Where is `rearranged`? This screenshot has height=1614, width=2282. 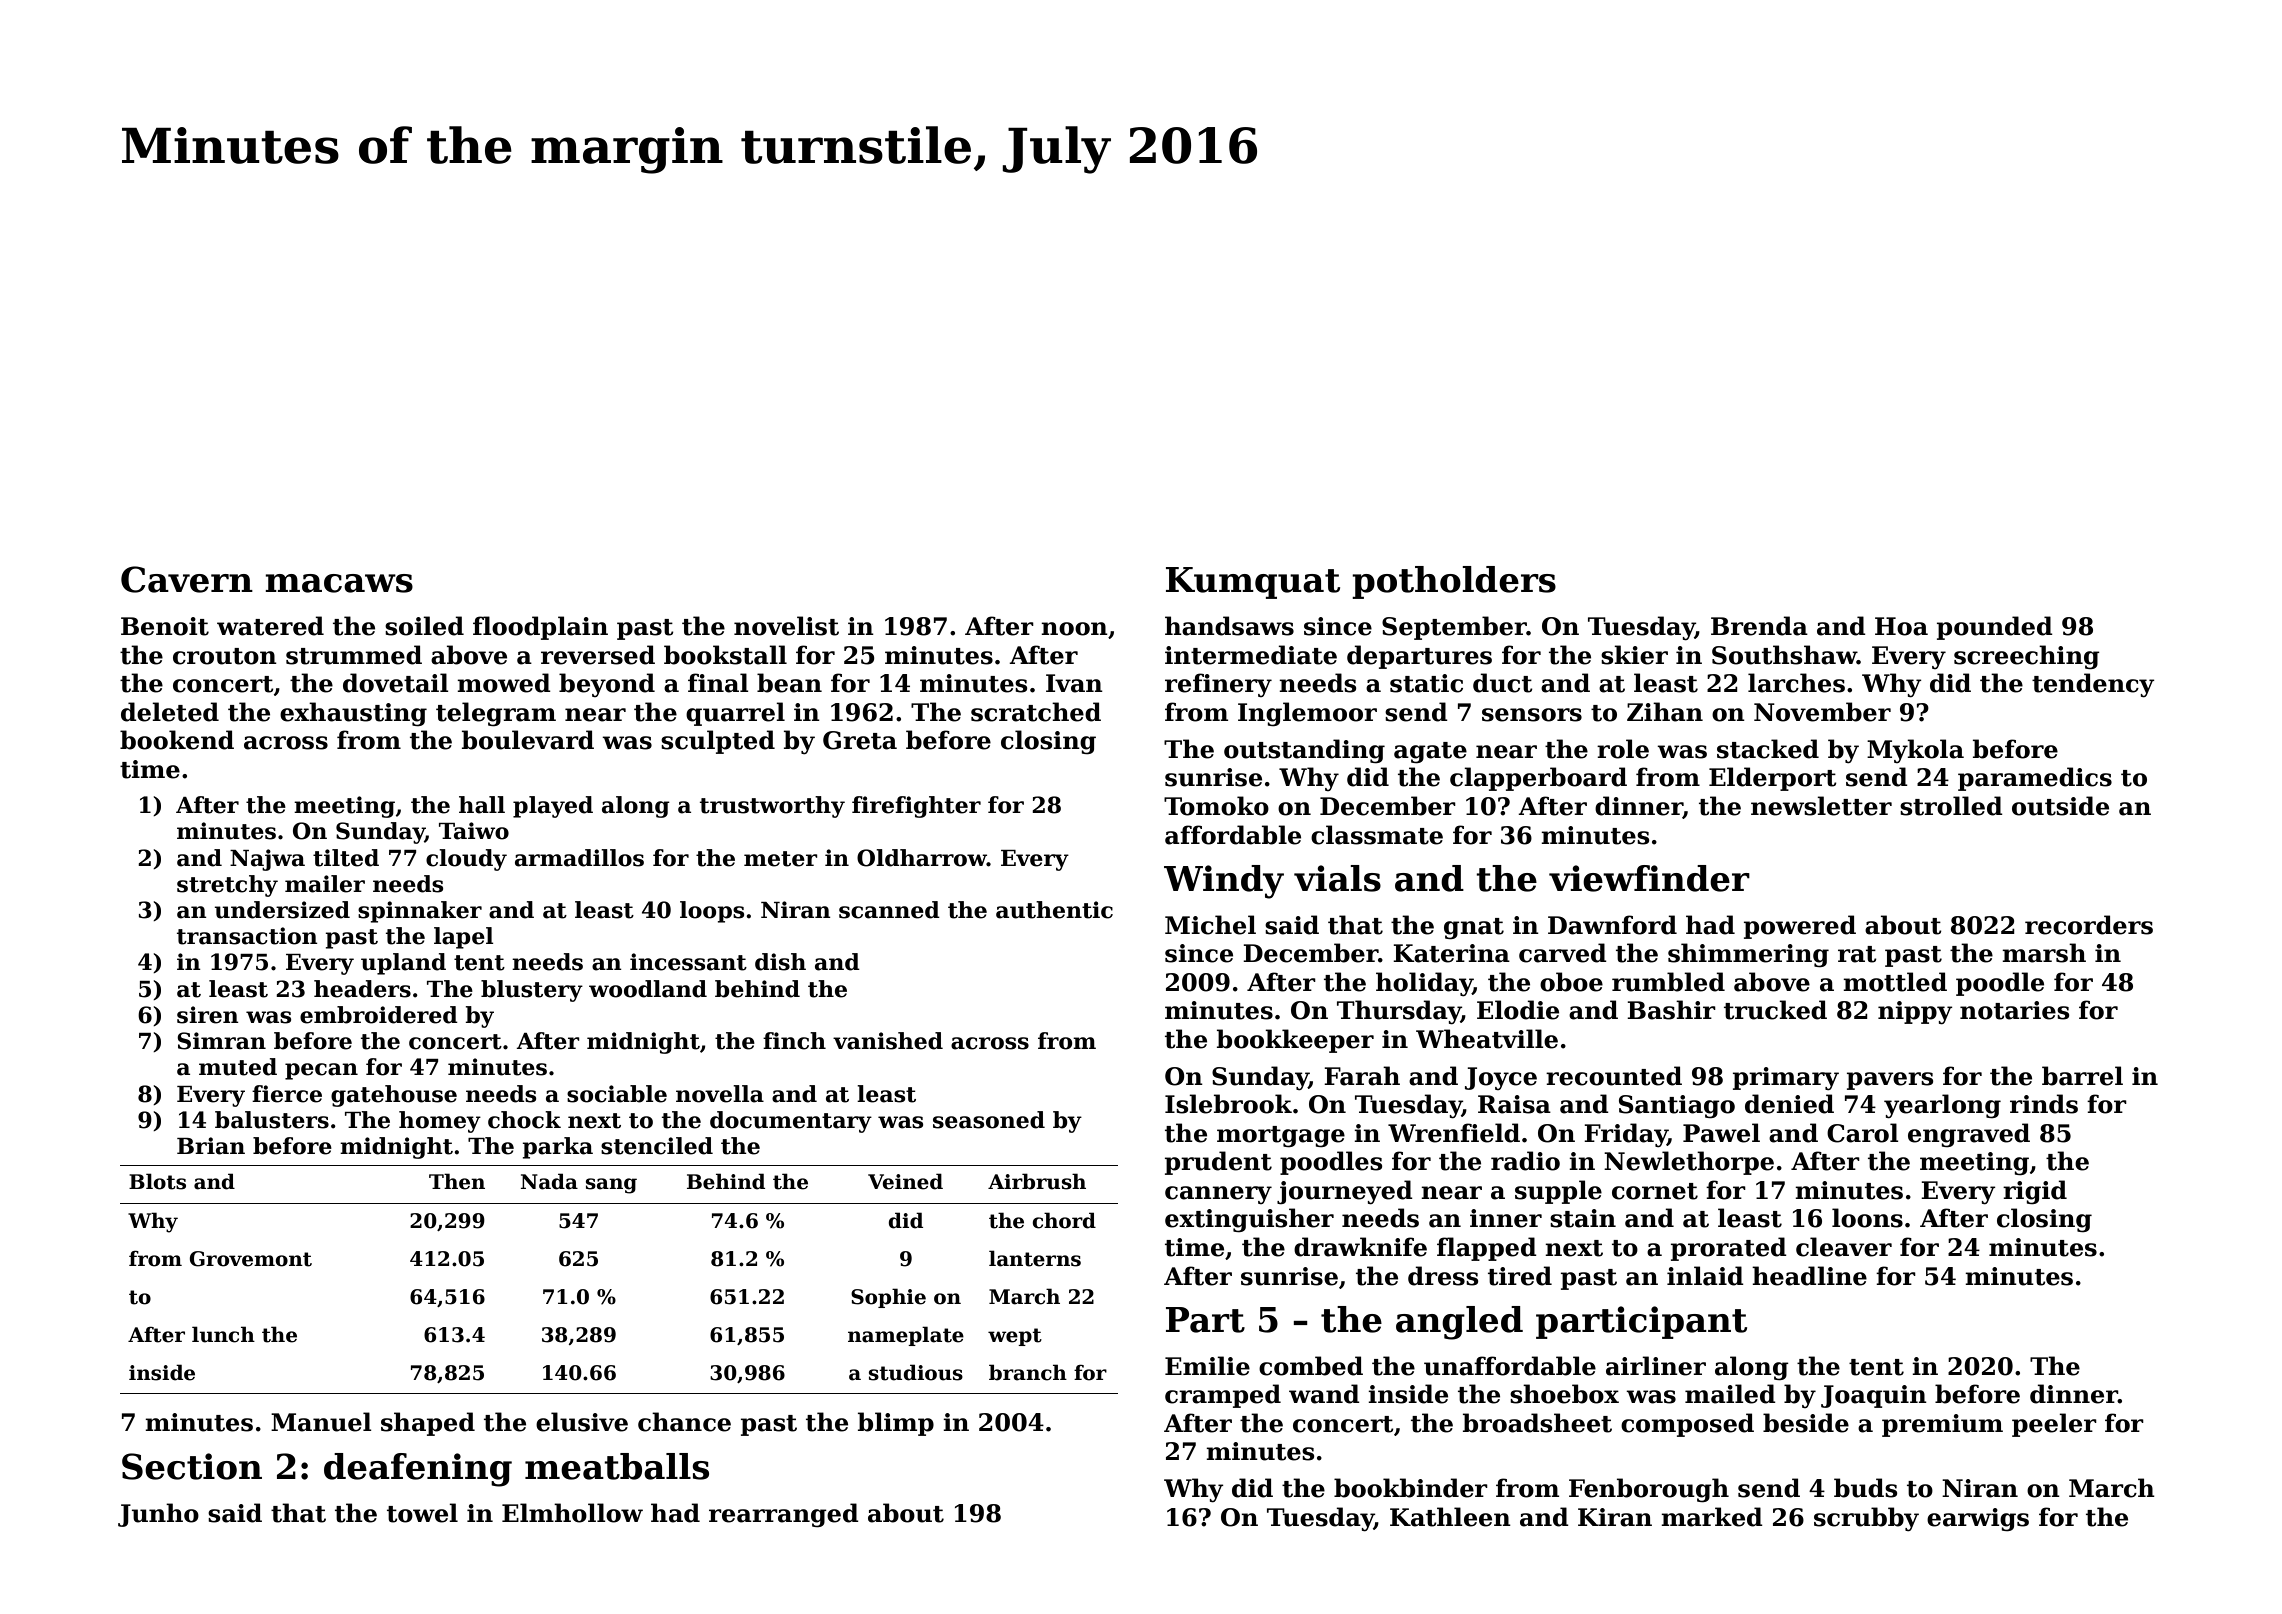 rearranged is located at coordinates (784, 1515).
